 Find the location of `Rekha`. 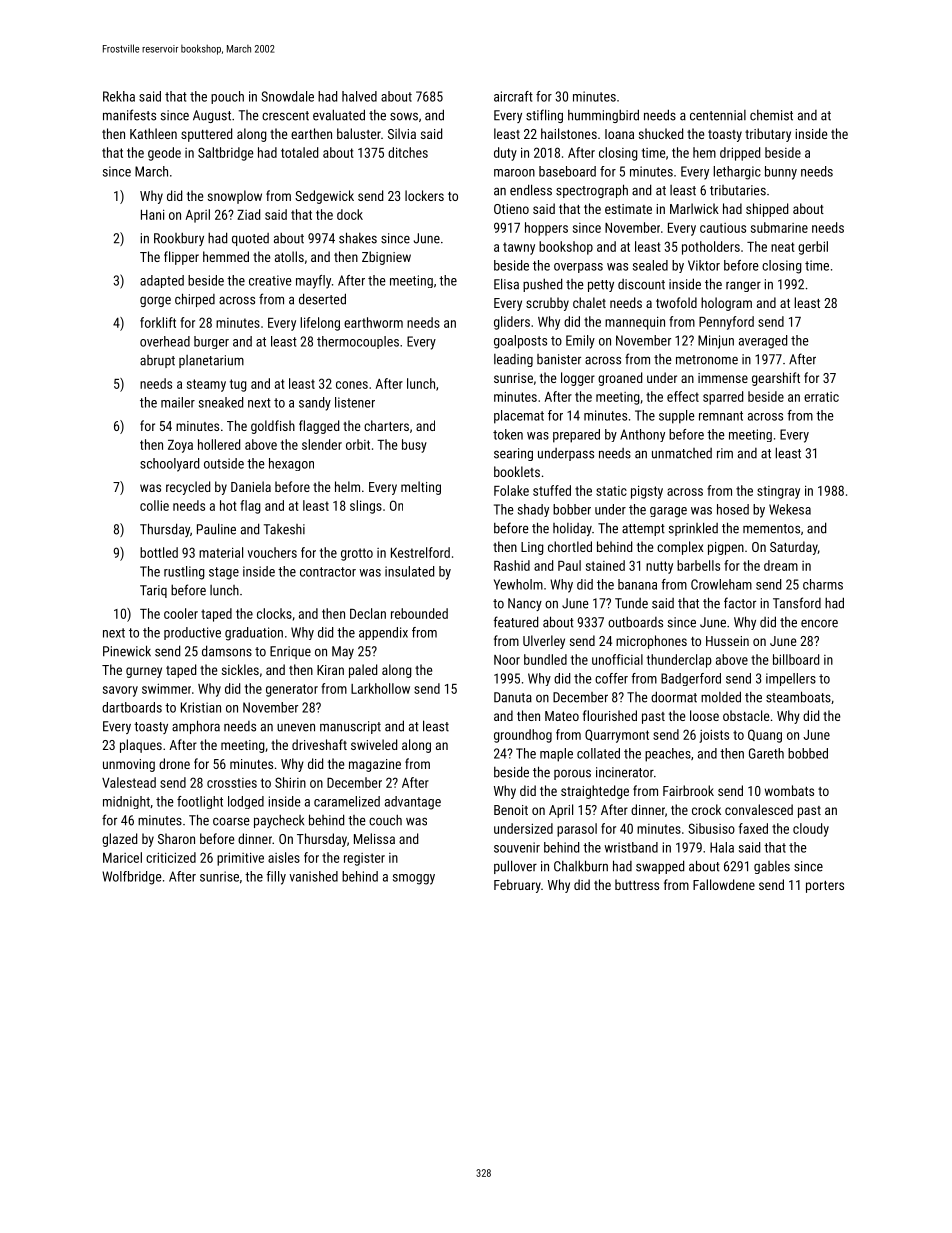

Rekha is located at coordinates (119, 96).
